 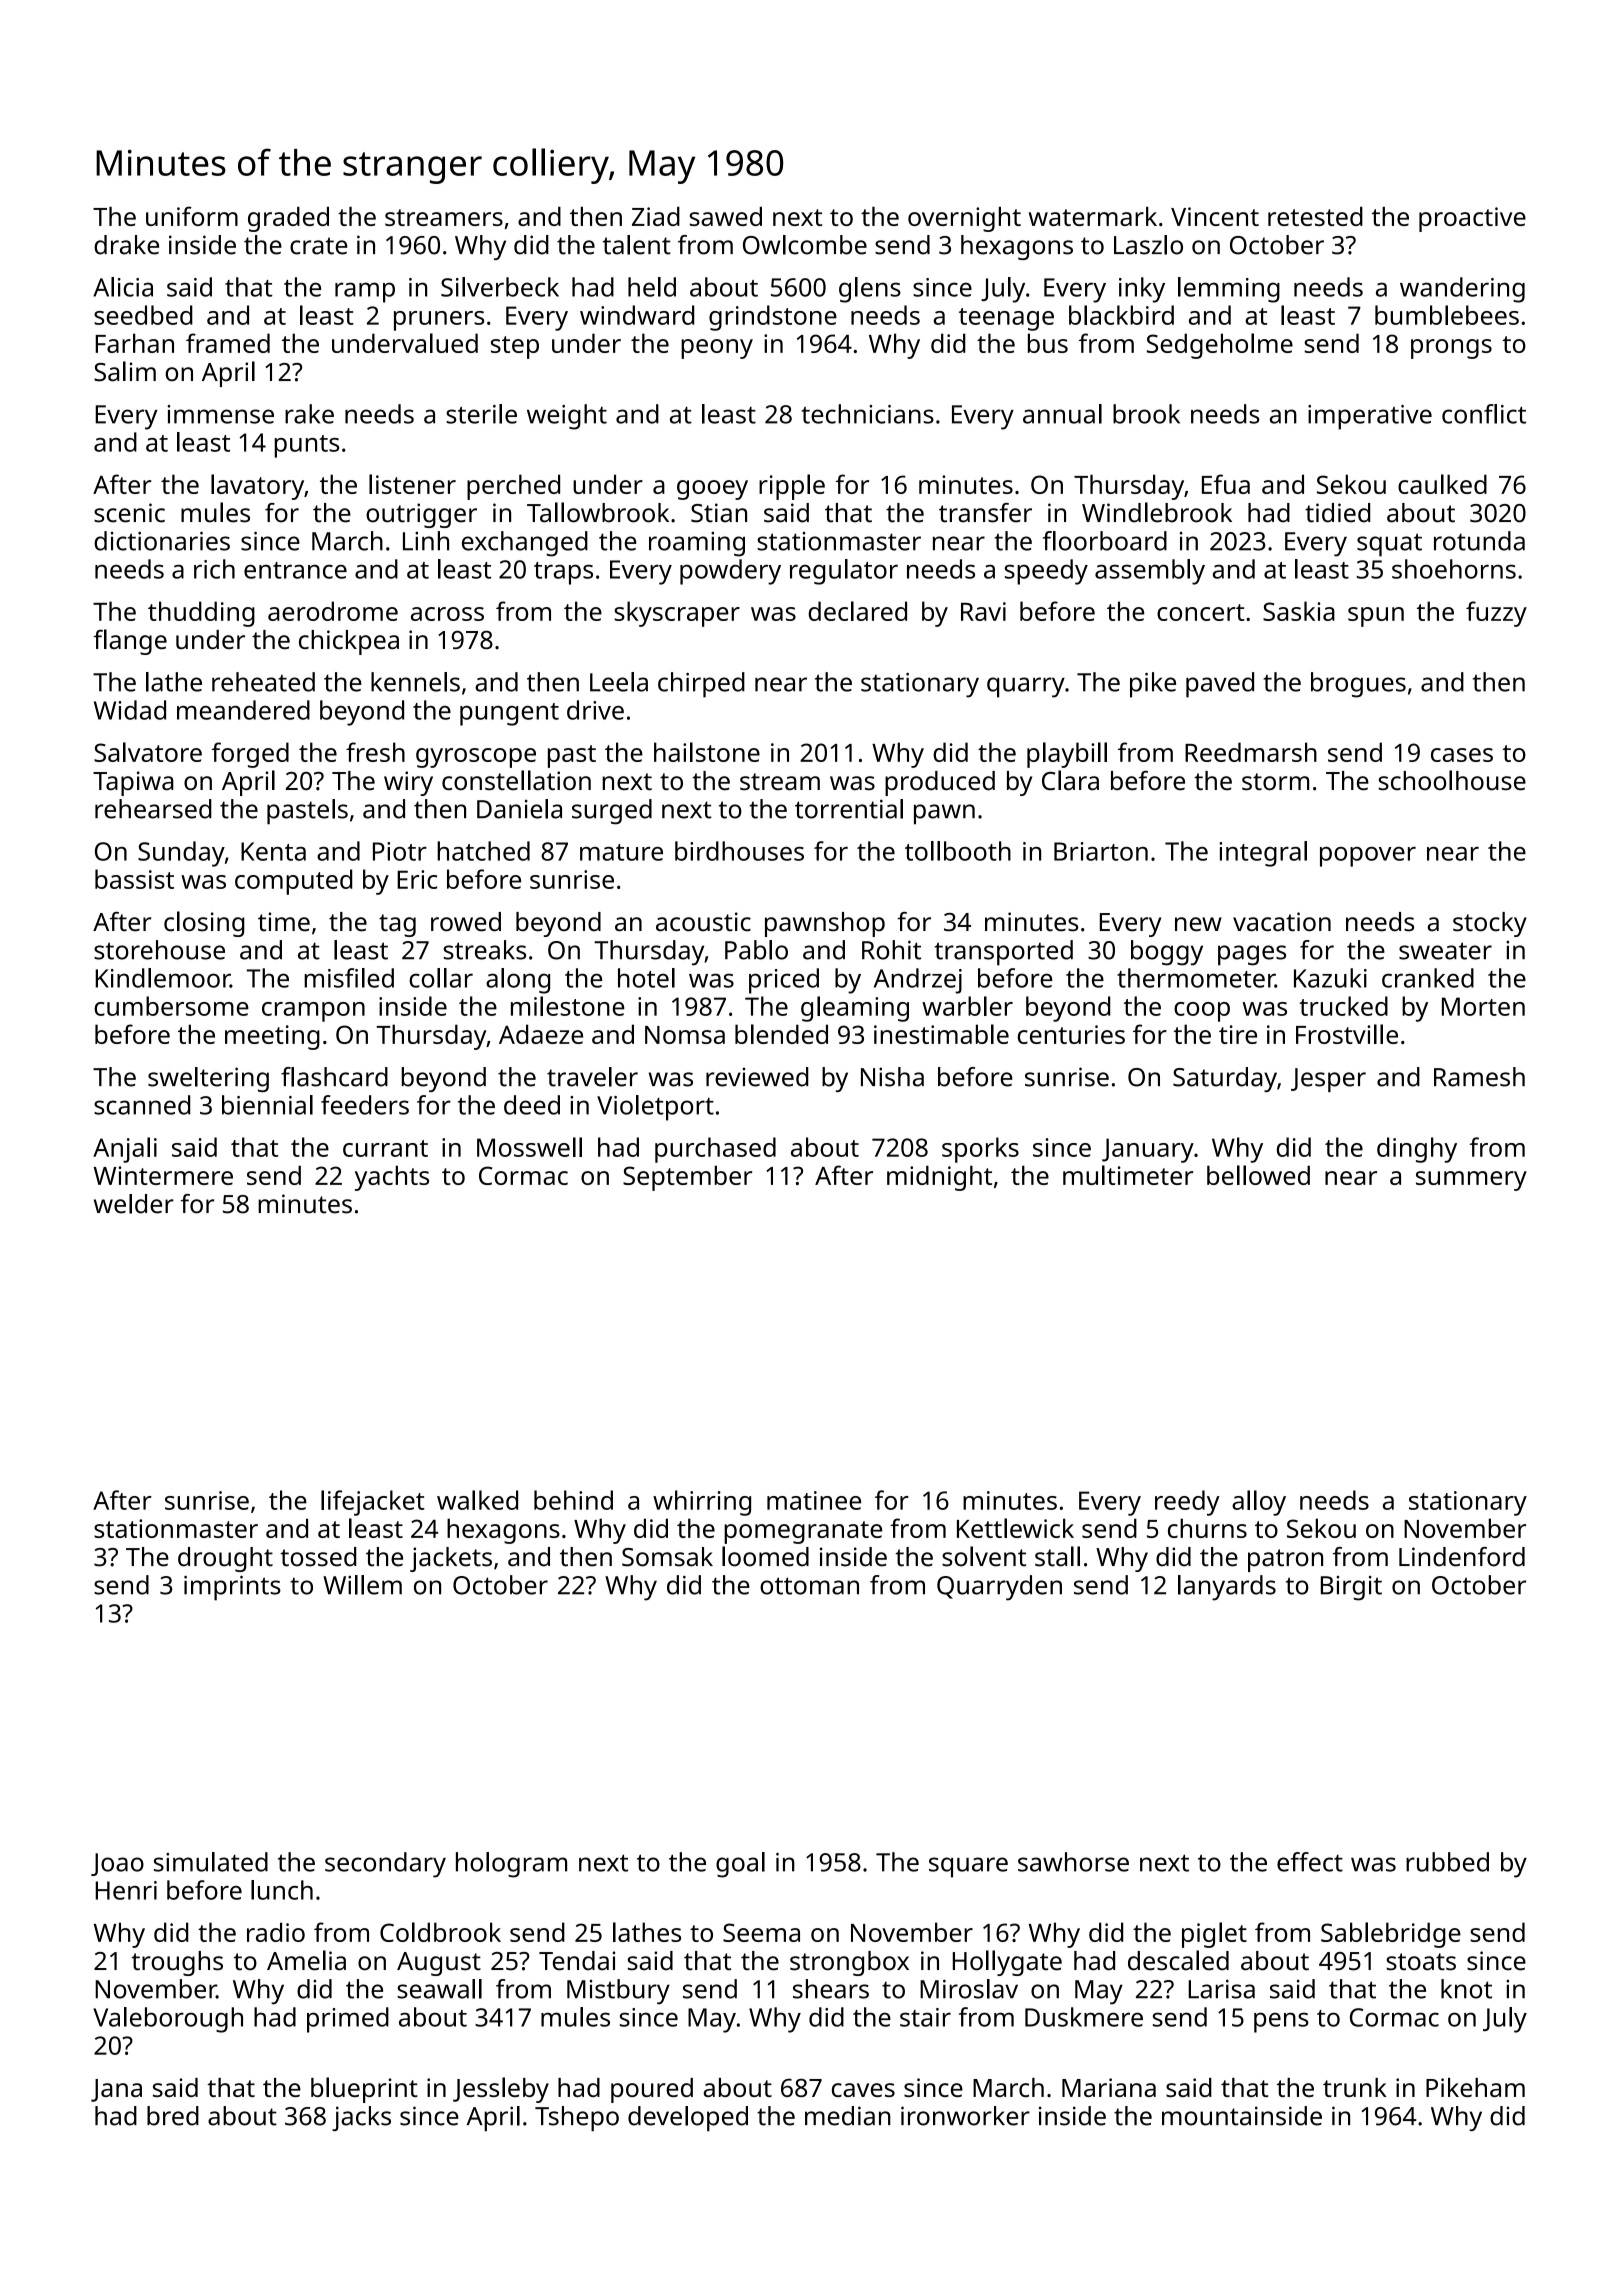 What do you see at coordinates (1109, 2087) in the document?
I see `Mariana` at bounding box center [1109, 2087].
